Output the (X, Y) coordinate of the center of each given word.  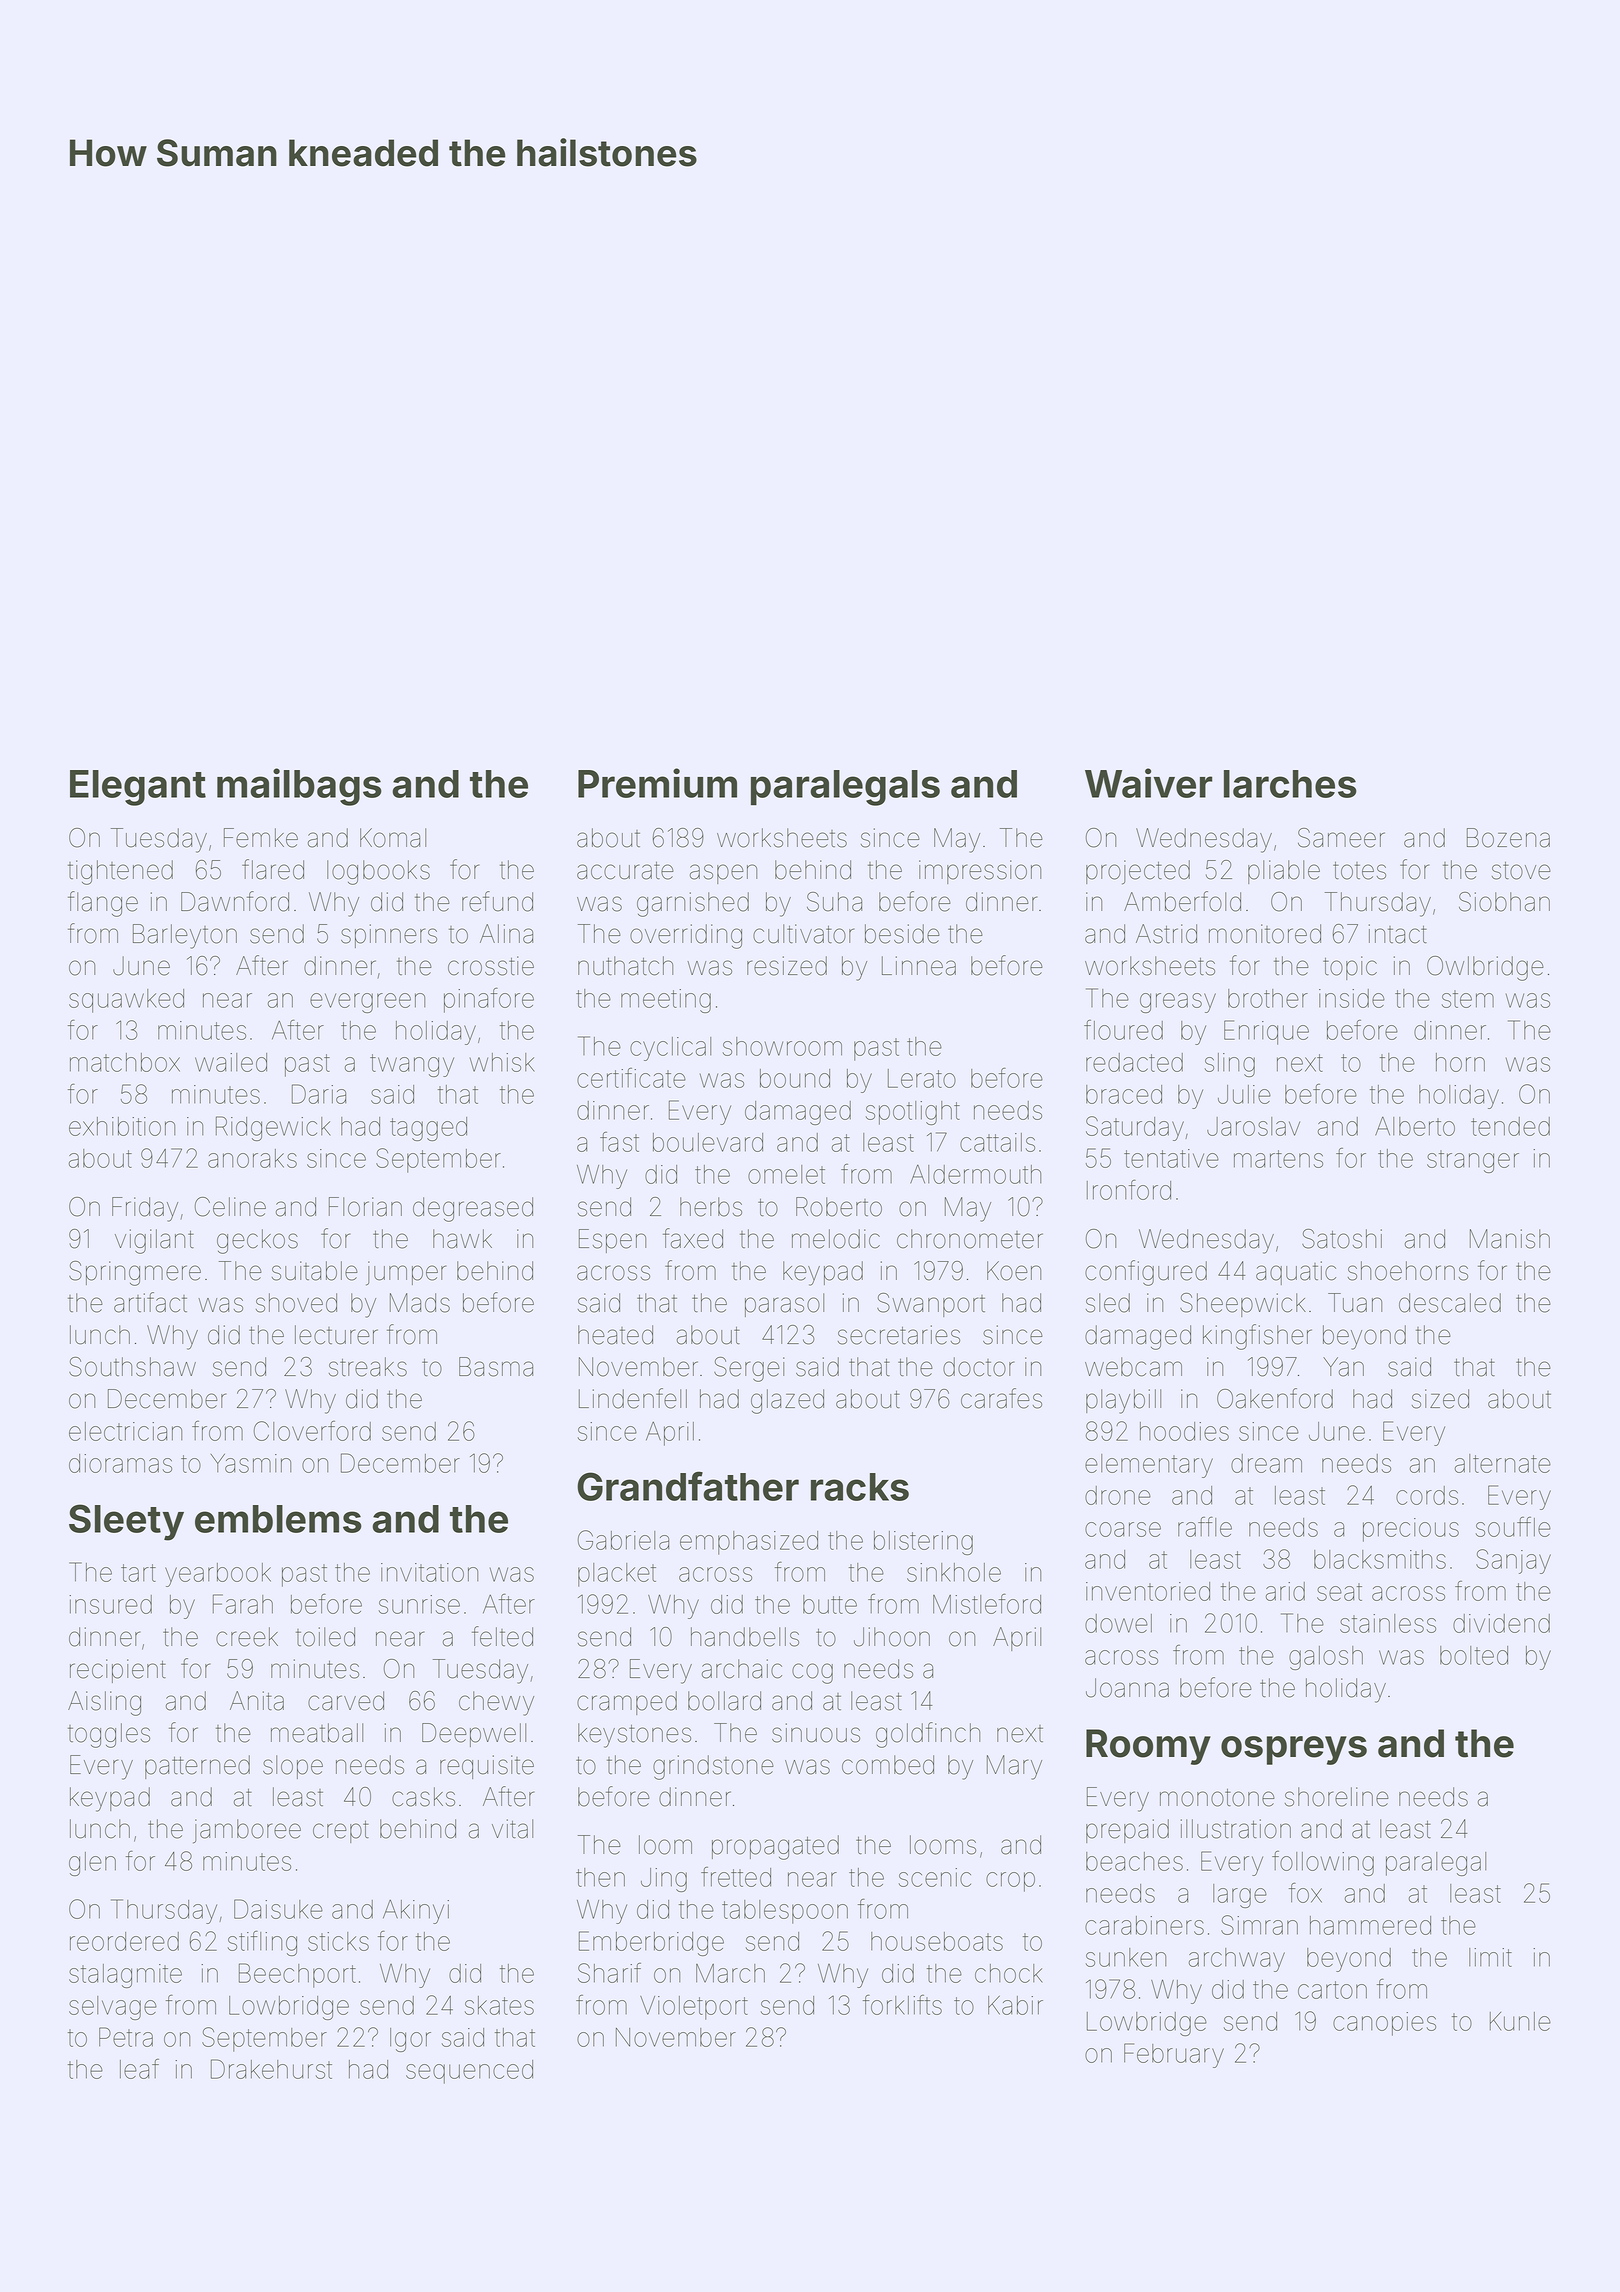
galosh (1326, 1658)
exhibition (122, 1126)
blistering (923, 1543)
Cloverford (312, 1431)
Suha (834, 902)
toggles (109, 1735)
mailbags (299, 787)
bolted (1474, 1655)
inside (1352, 998)
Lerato (922, 1078)
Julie (1244, 1094)
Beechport (297, 1975)
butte (830, 1604)
